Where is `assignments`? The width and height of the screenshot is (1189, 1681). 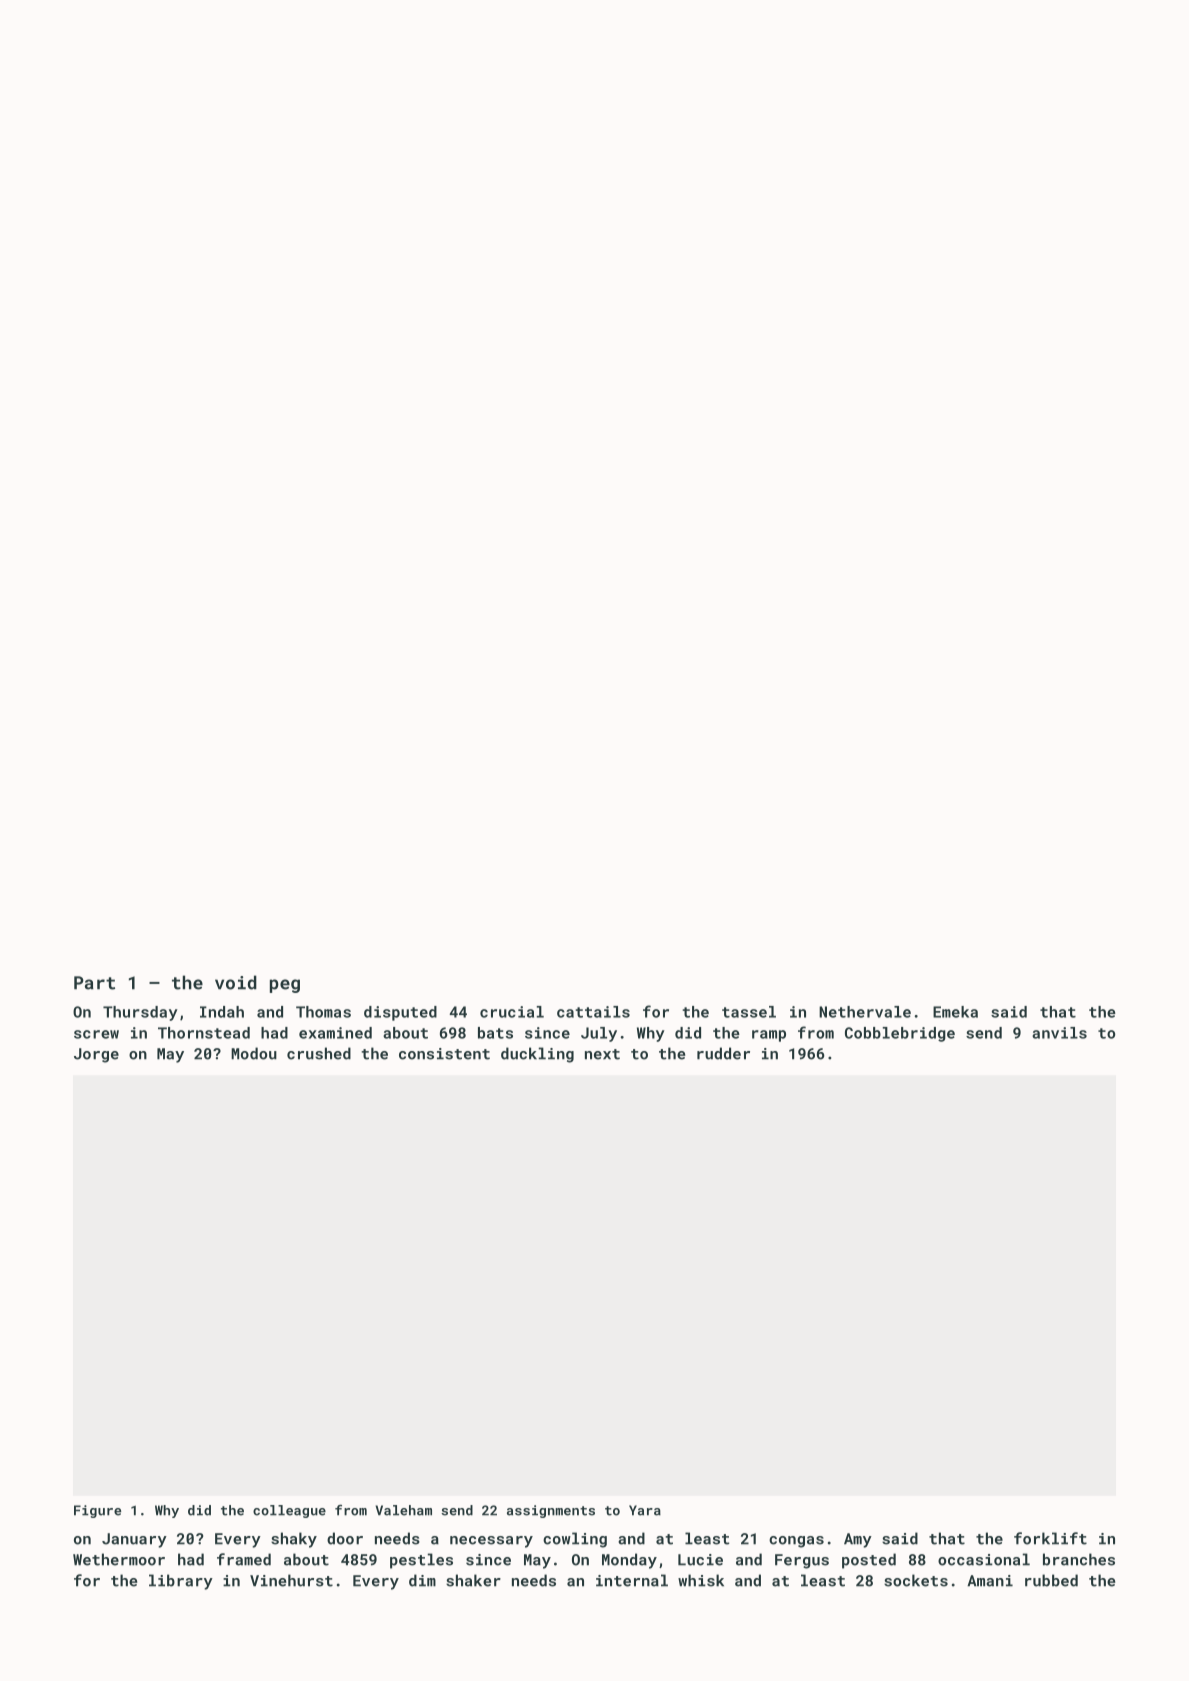 assignments is located at coordinates (551, 1511).
